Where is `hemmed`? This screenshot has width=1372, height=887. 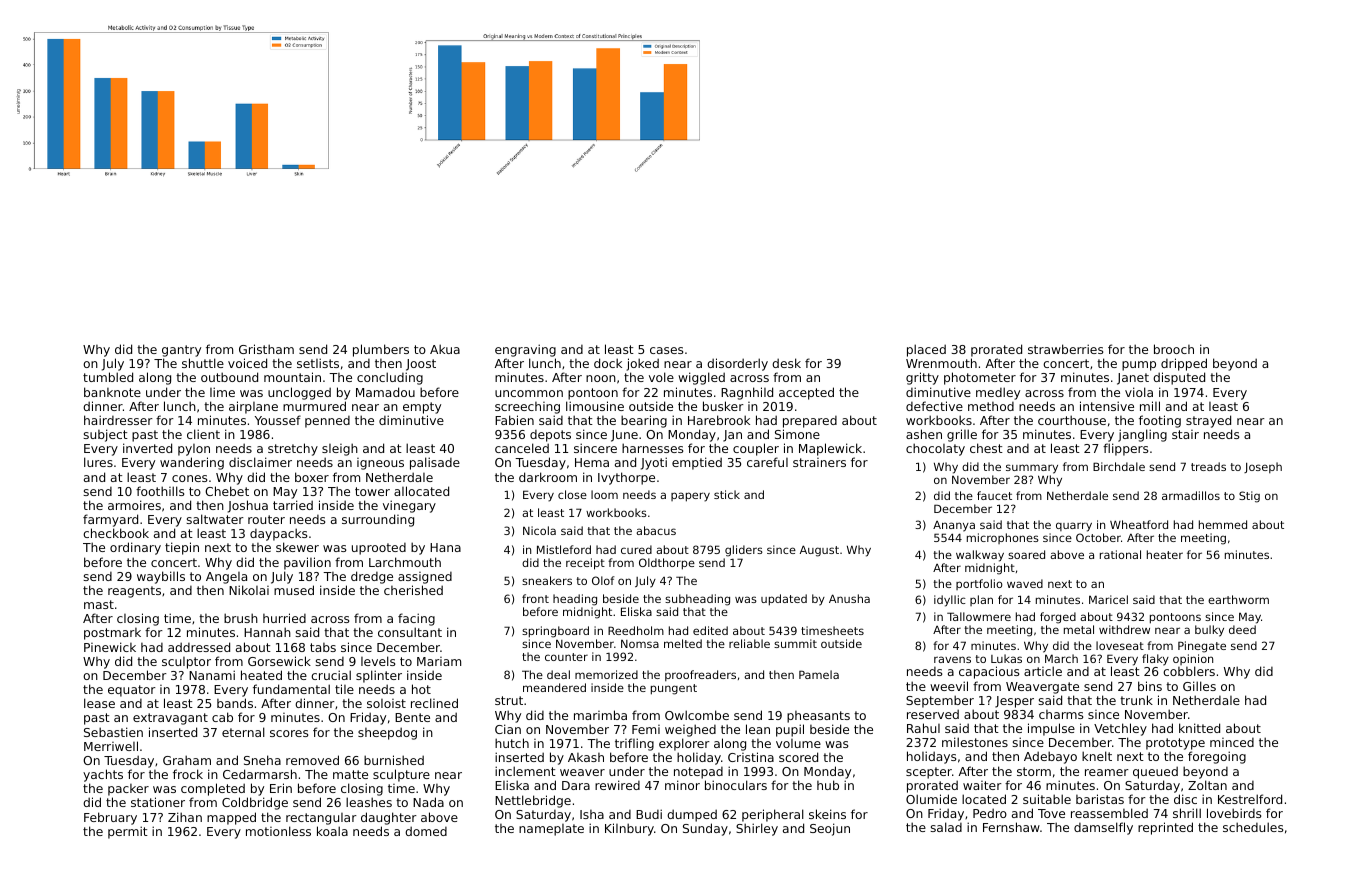
hemmed is located at coordinates (1223, 524).
